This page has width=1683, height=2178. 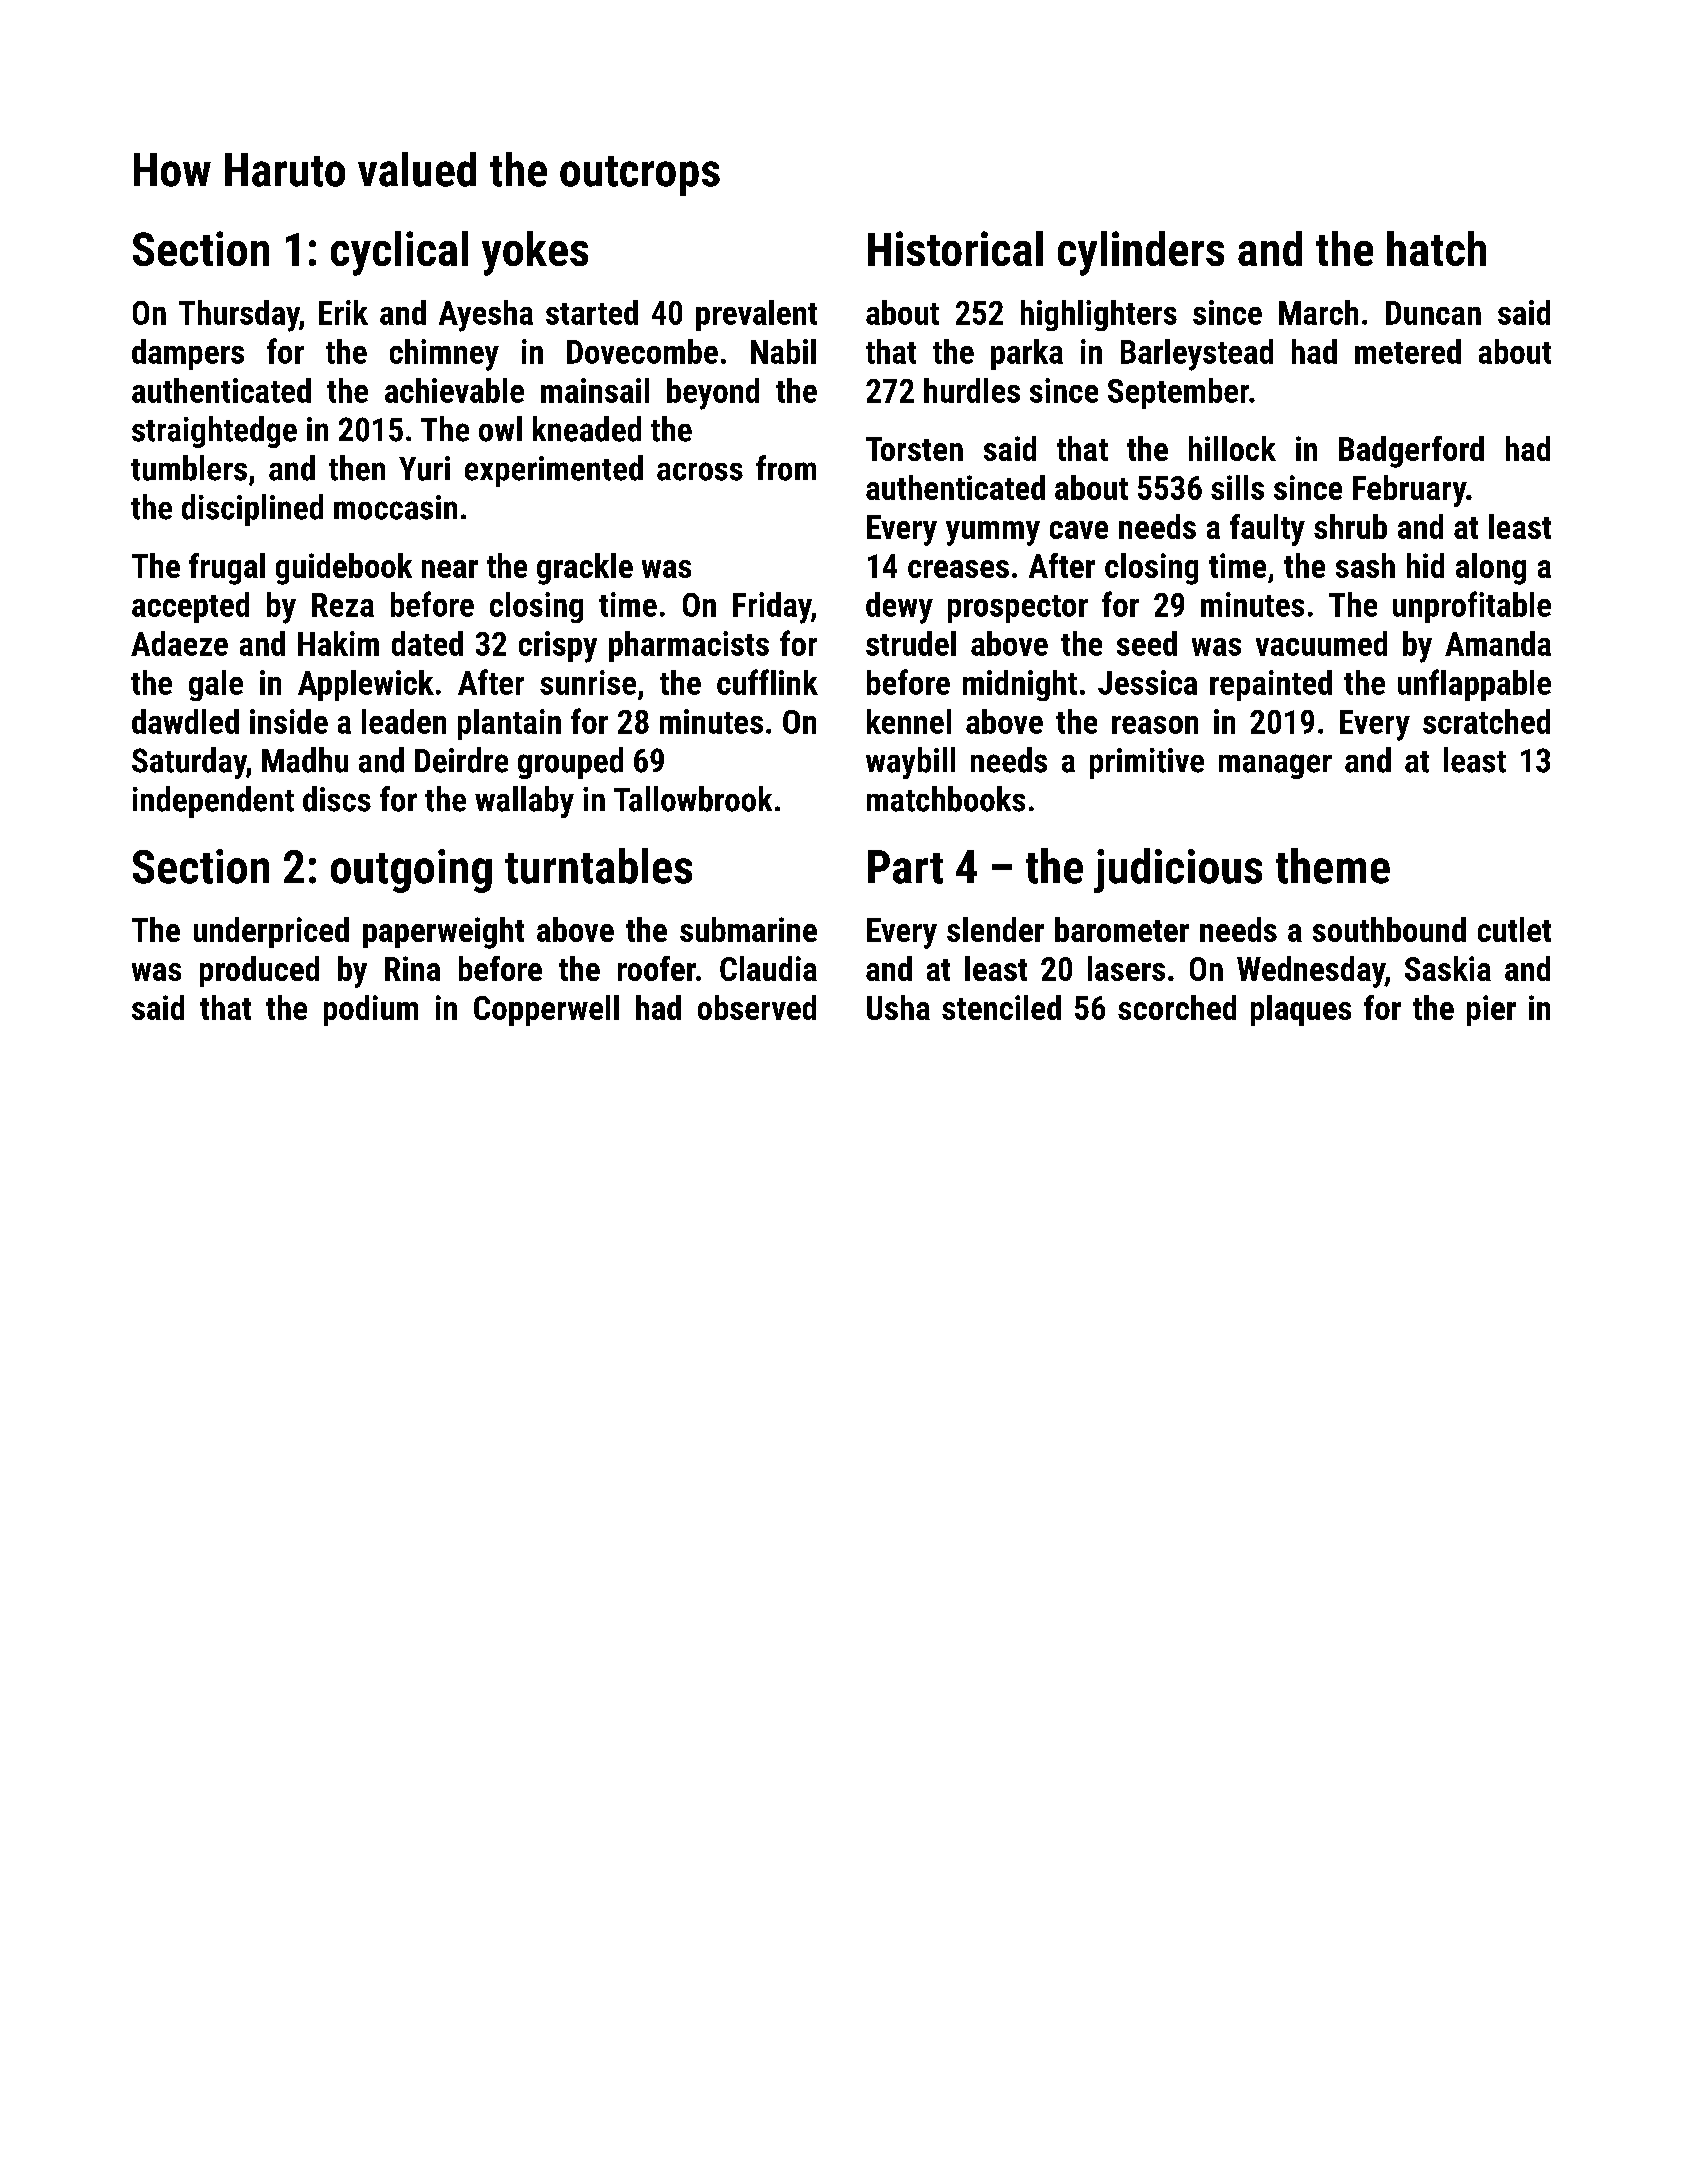 What do you see at coordinates (213, 802) in the page?
I see `independent` at bounding box center [213, 802].
